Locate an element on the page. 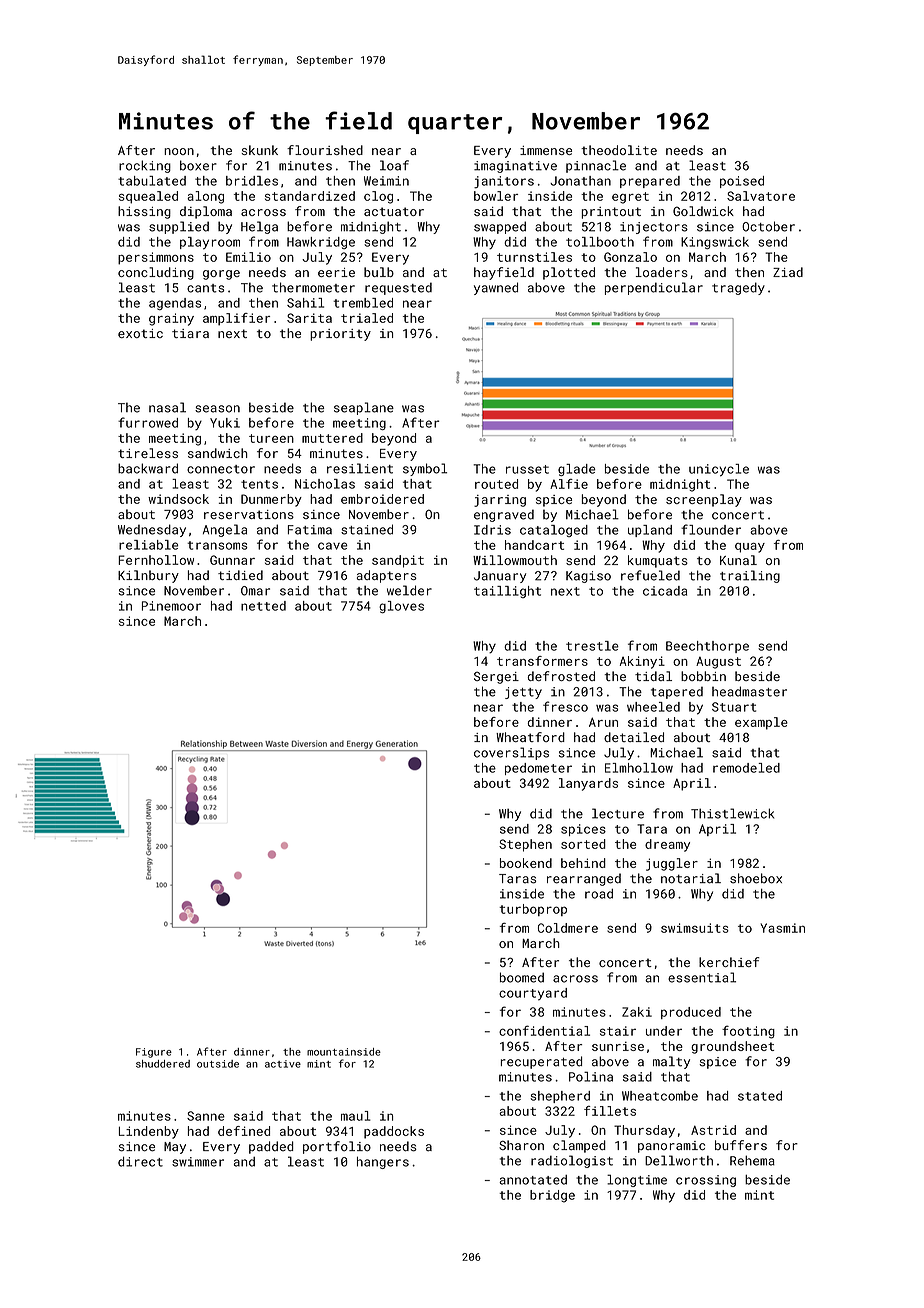 The width and height of the image is (924, 1308). Stephen is located at coordinates (525, 845).
